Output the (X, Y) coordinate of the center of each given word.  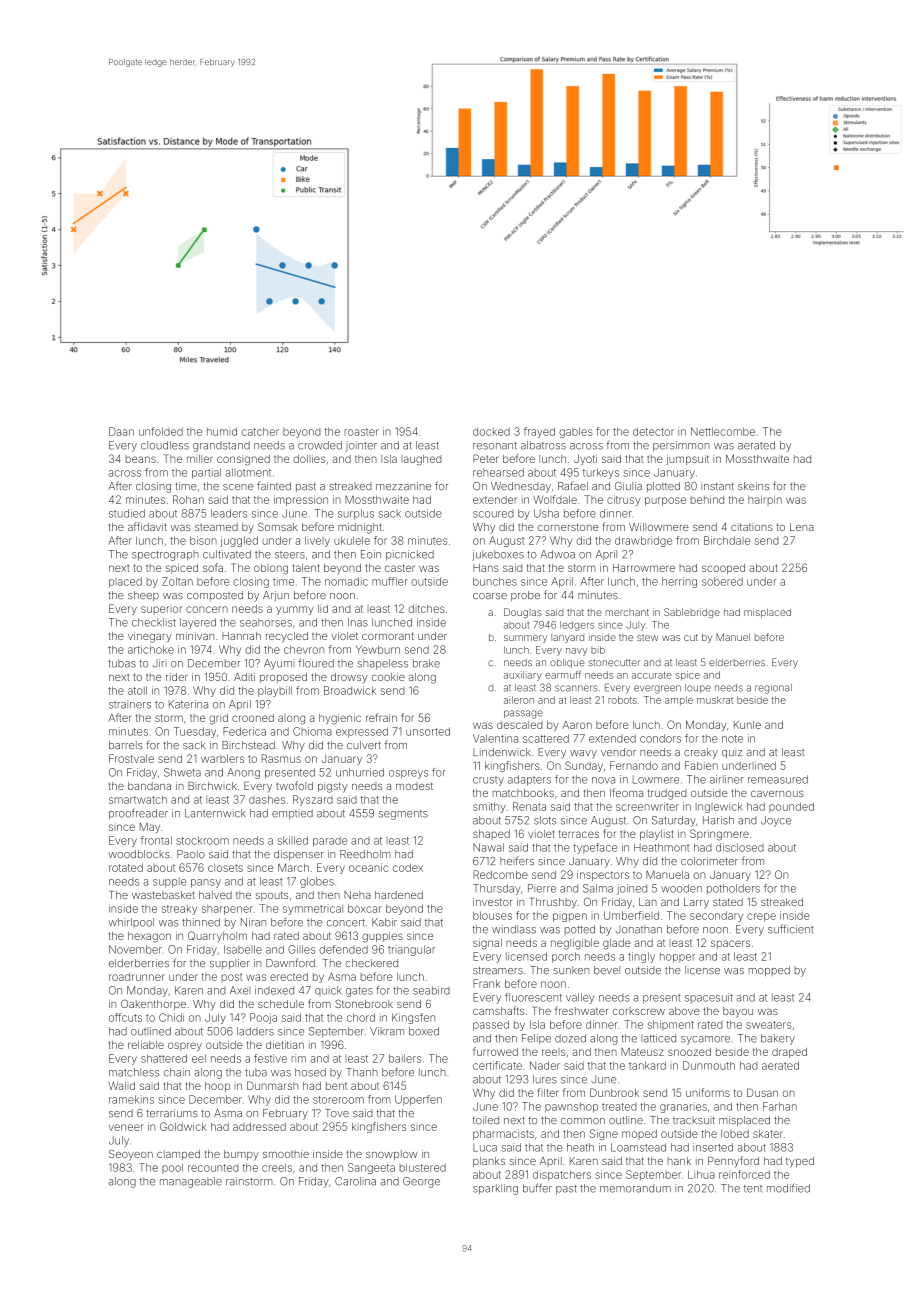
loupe (698, 688)
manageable (191, 1182)
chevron (304, 649)
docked (491, 432)
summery (525, 639)
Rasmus (281, 758)
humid (222, 431)
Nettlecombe (723, 431)
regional (773, 689)
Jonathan (639, 929)
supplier (230, 964)
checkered (371, 963)
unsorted (428, 731)
